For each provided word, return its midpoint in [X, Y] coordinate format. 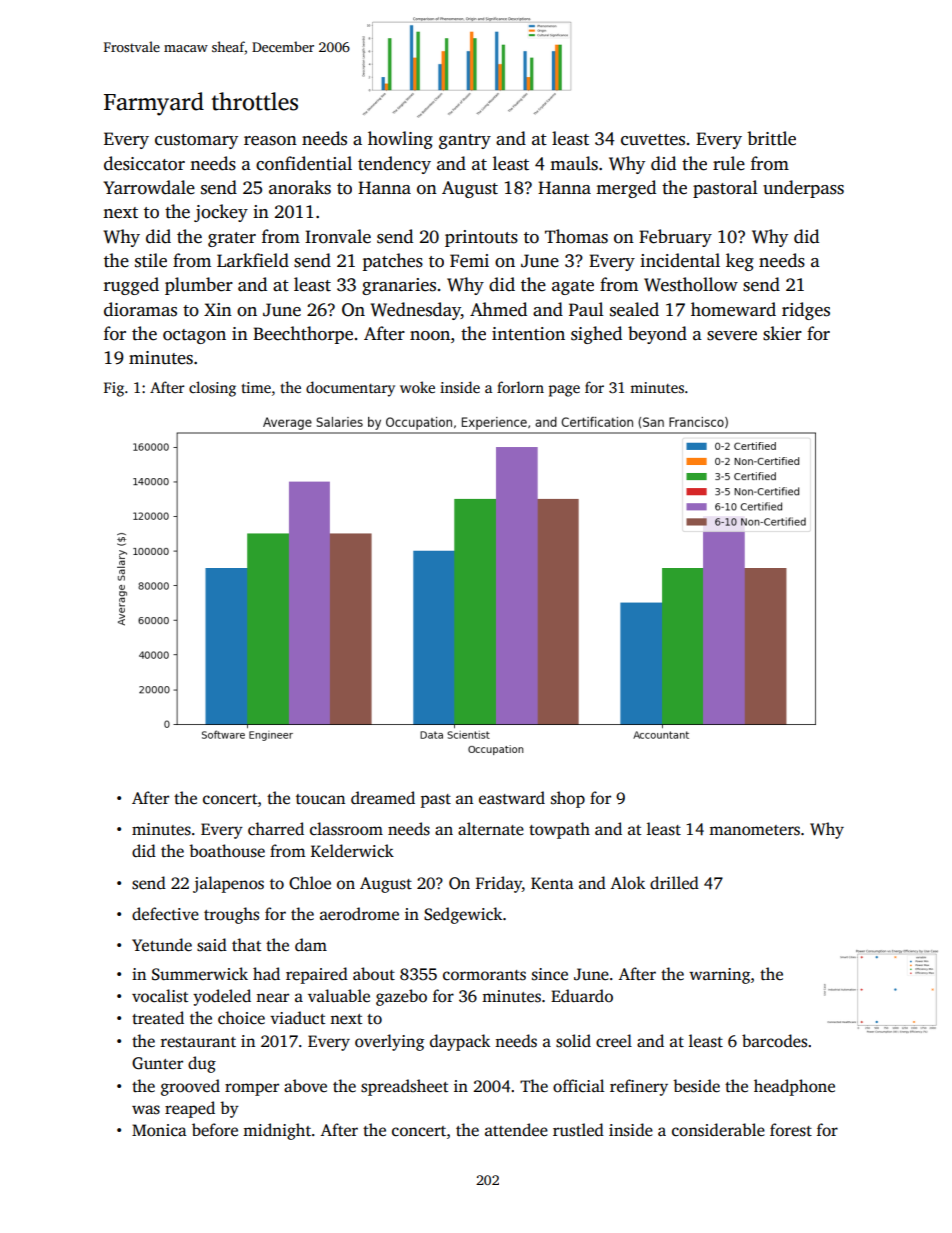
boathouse [227, 851]
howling [400, 140]
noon [430, 336]
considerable [718, 1130]
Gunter [157, 1063]
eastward [512, 798]
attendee [516, 1130]
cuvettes [653, 140]
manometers [754, 830]
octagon [194, 336]
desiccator [144, 163]
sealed [634, 309]
